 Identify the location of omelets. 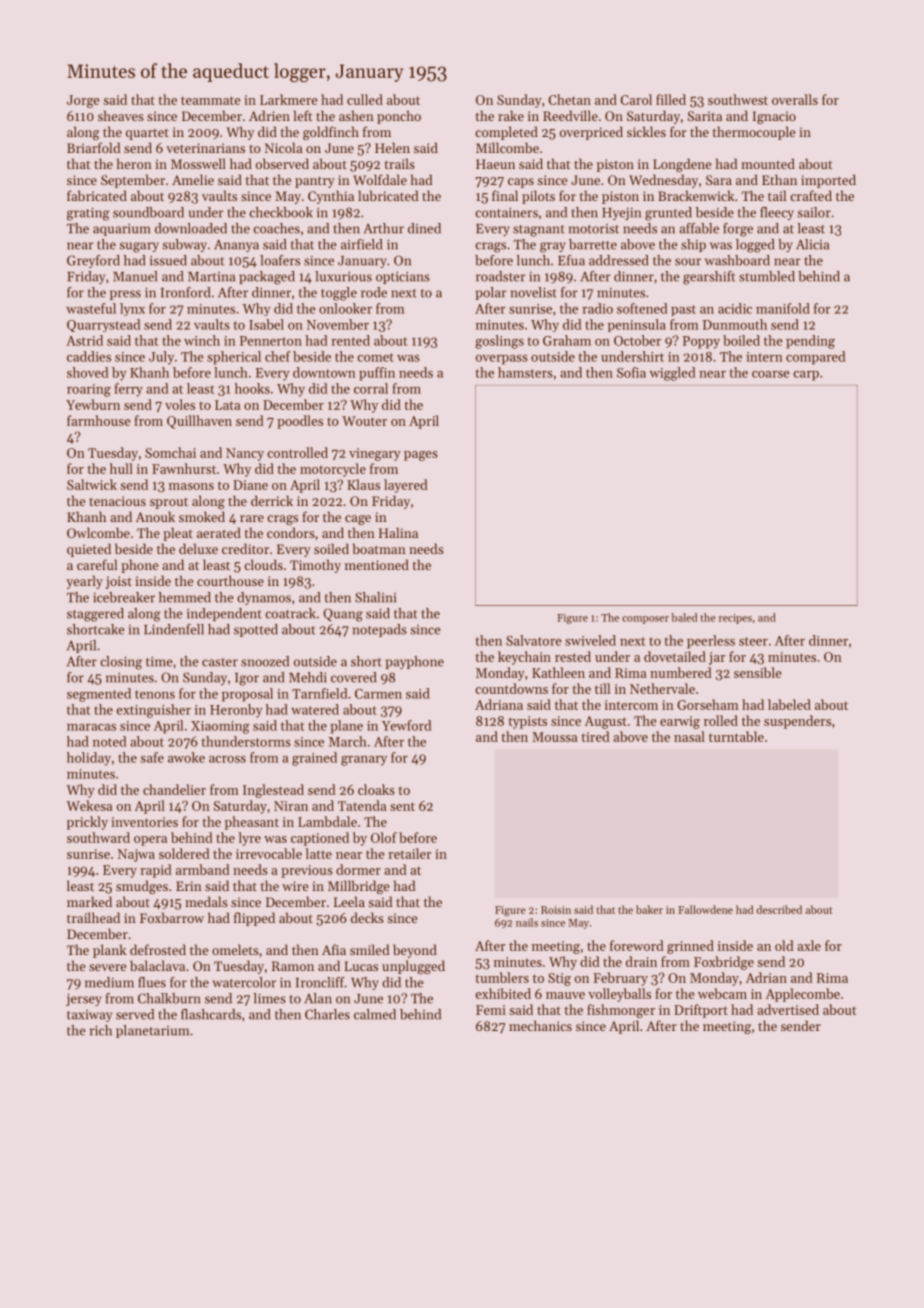
(235, 949).
